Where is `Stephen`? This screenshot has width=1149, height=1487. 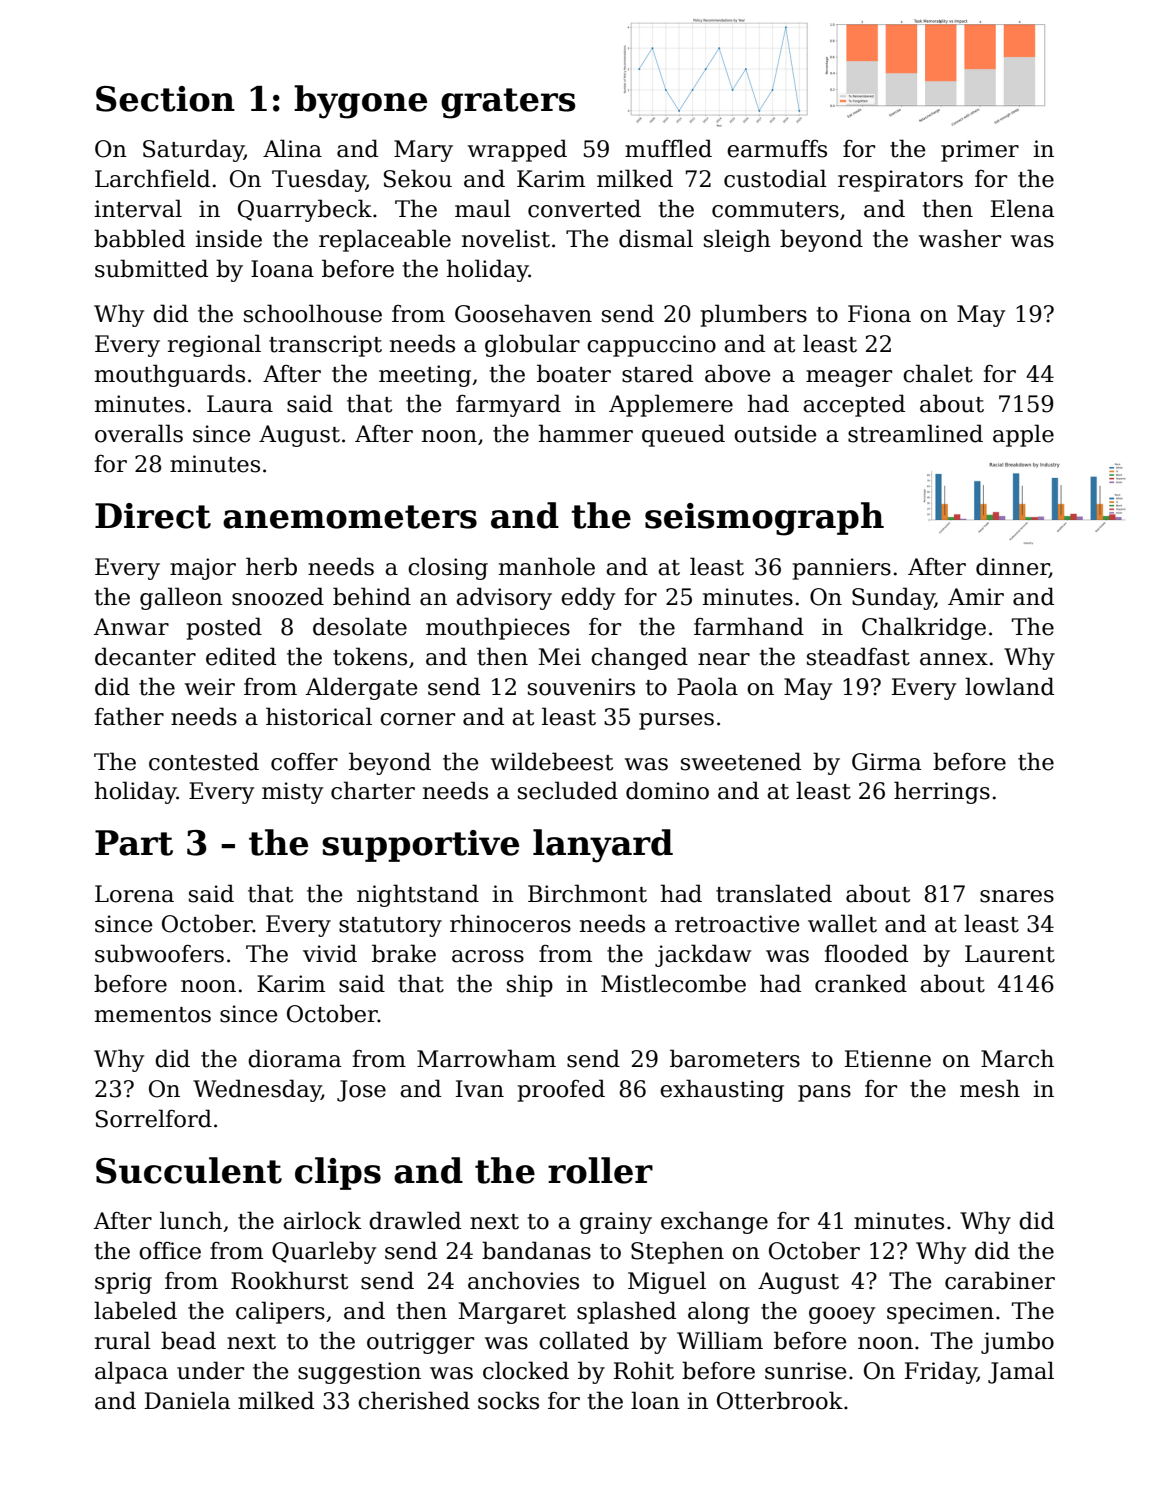
Stephen is located at coordinates (677, 1252).
